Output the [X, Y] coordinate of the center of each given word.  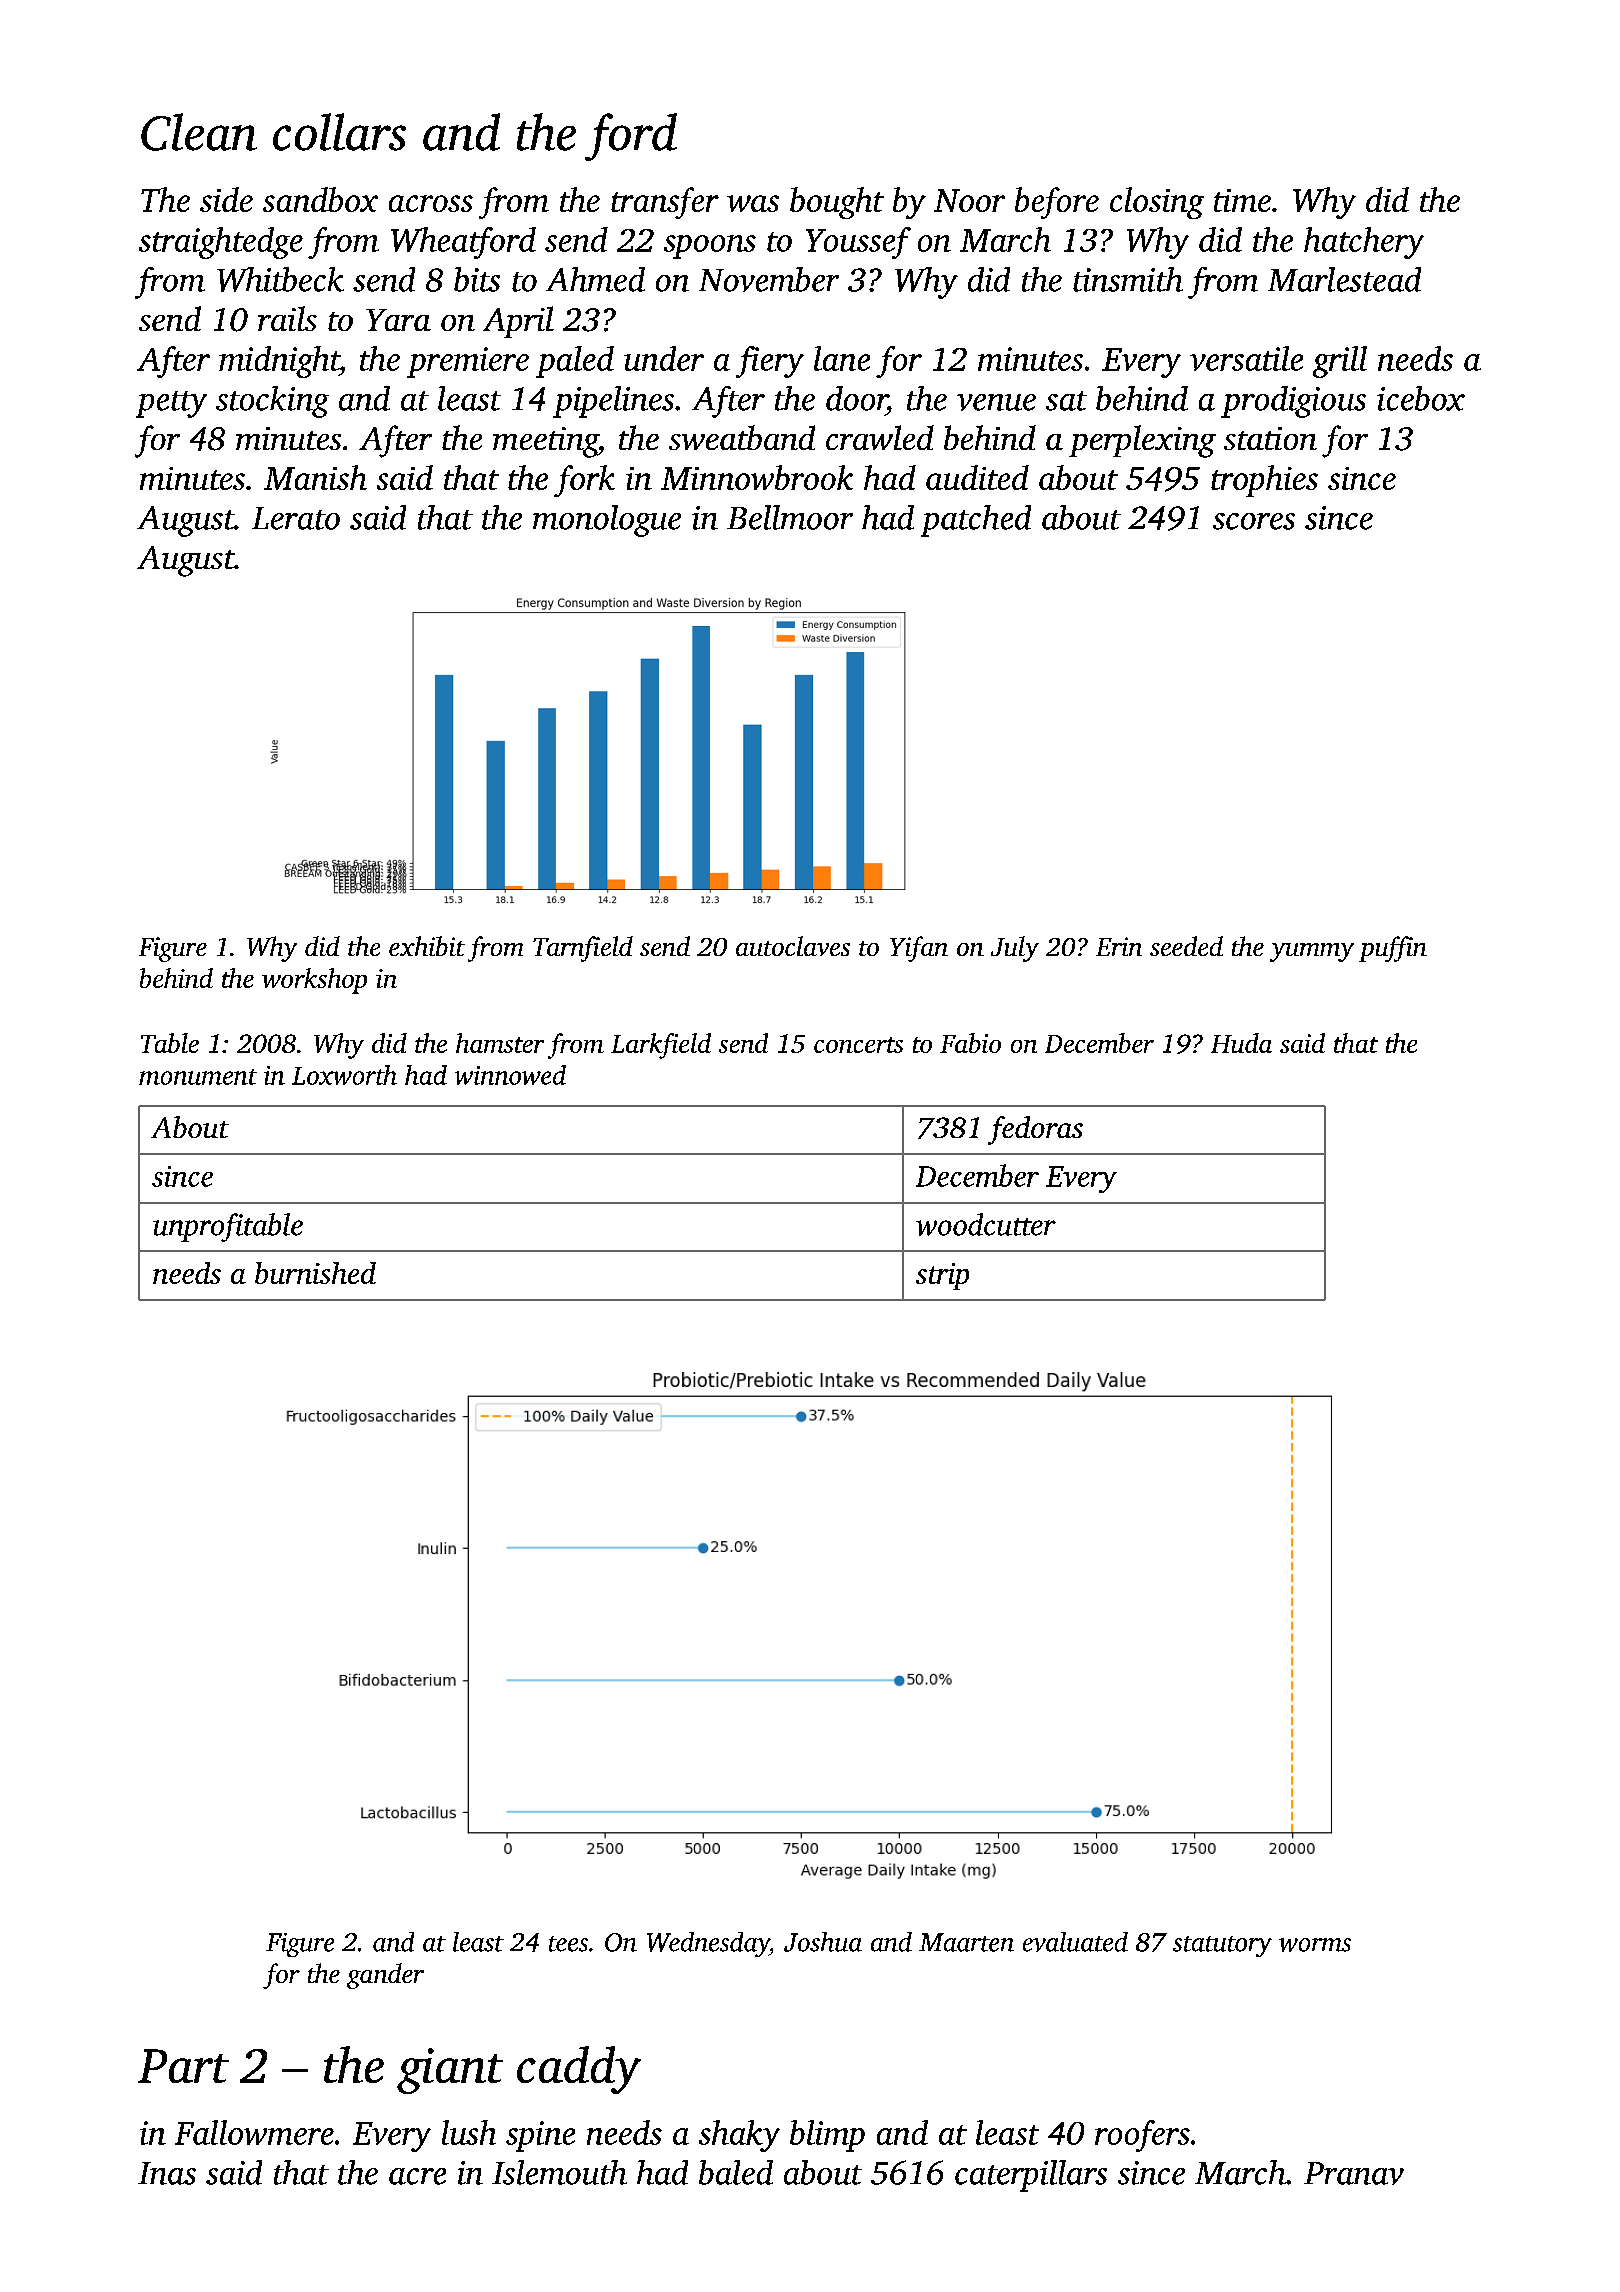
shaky [739, 2136]
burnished [315, 1273]
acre [417, 2176]
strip [942, 1276]
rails [287, 318]
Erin [1119, 946]
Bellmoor [790, 517]
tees [568, 1944]
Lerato [296, 518]
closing [1157, 203]
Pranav [1354, 2173]
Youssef [858, 243]
